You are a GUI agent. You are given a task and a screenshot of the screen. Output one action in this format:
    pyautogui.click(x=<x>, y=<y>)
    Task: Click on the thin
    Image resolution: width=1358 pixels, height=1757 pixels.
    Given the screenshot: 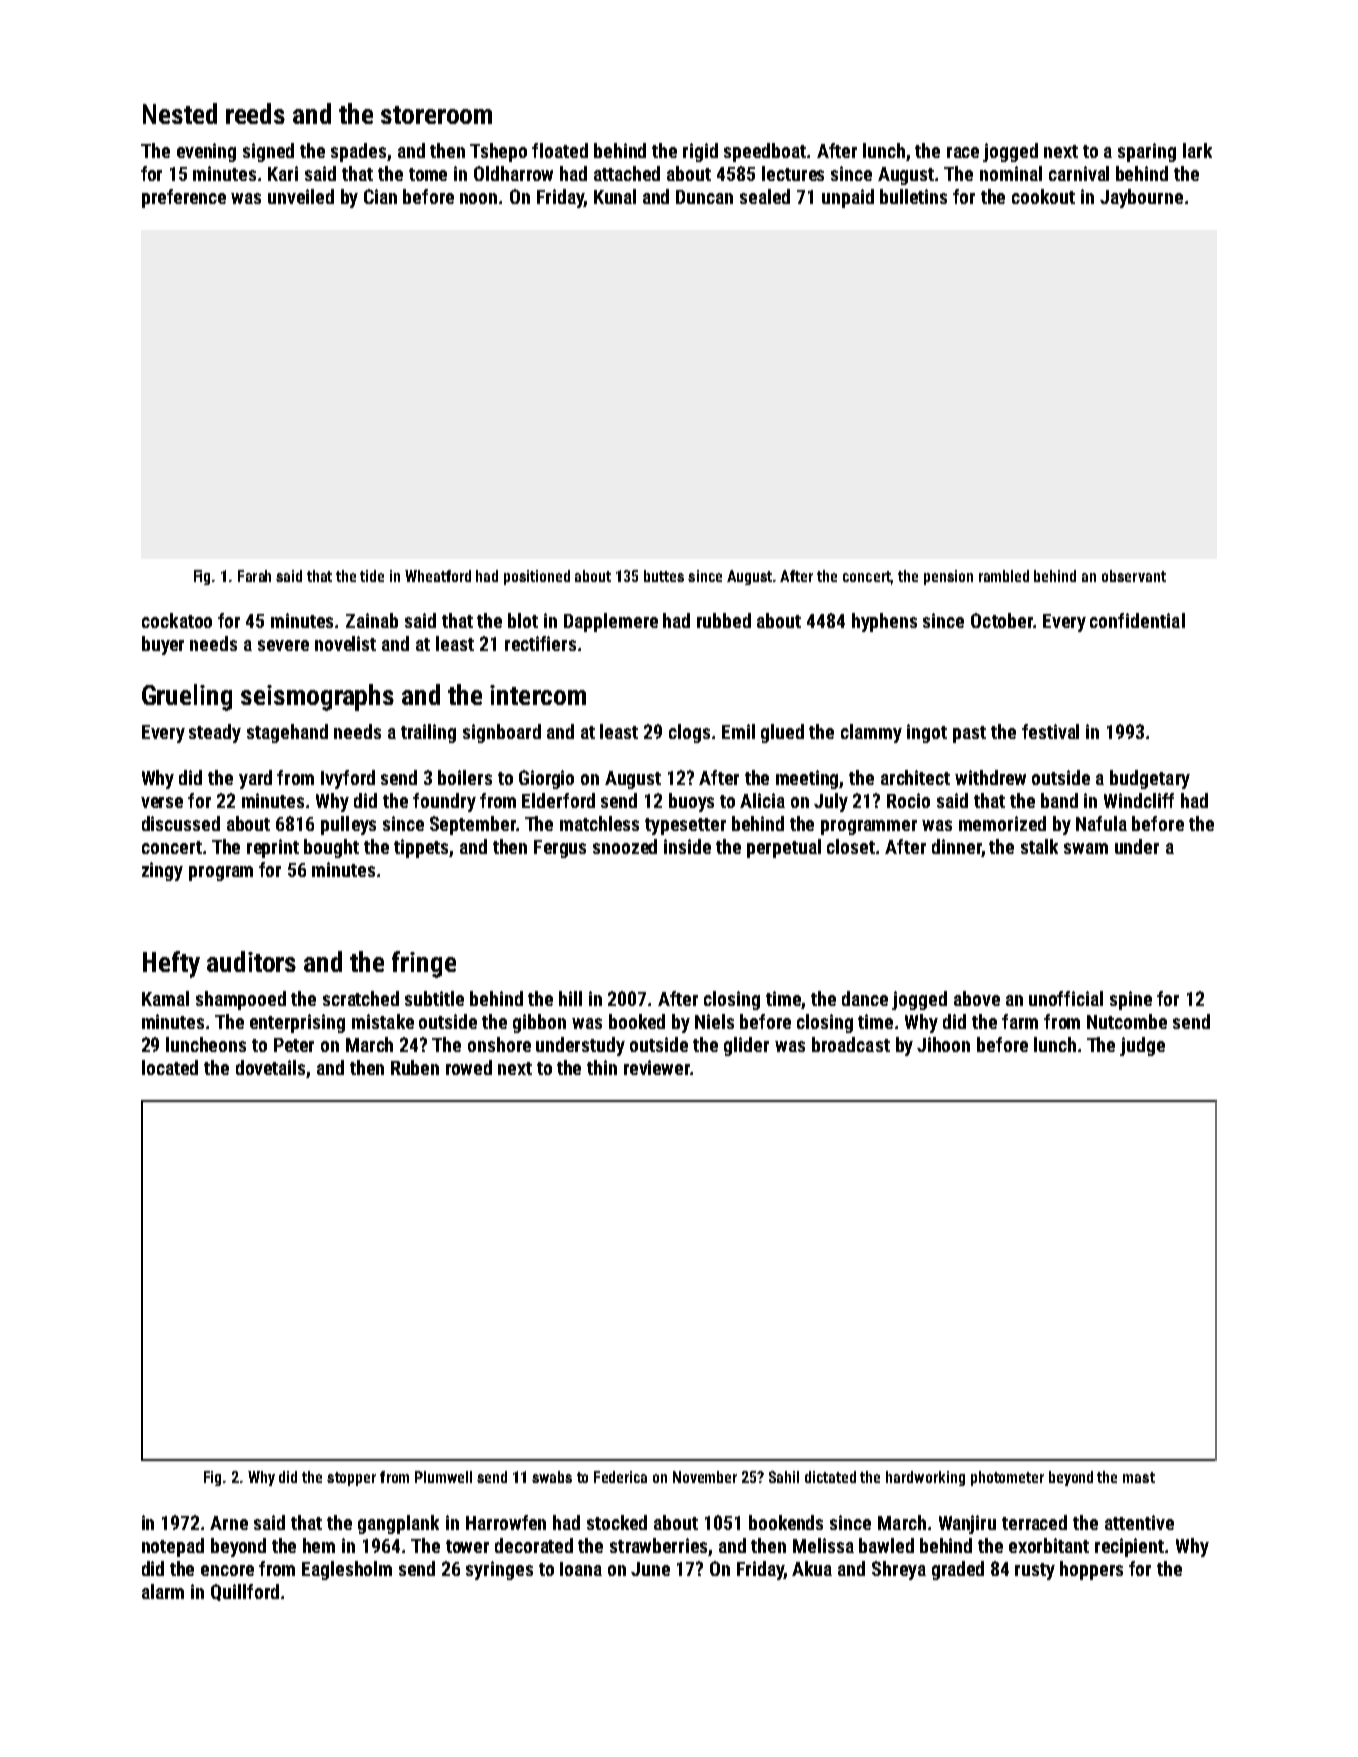 What is the action you would take?
    pyautogui.click(x=602, y=1067)
